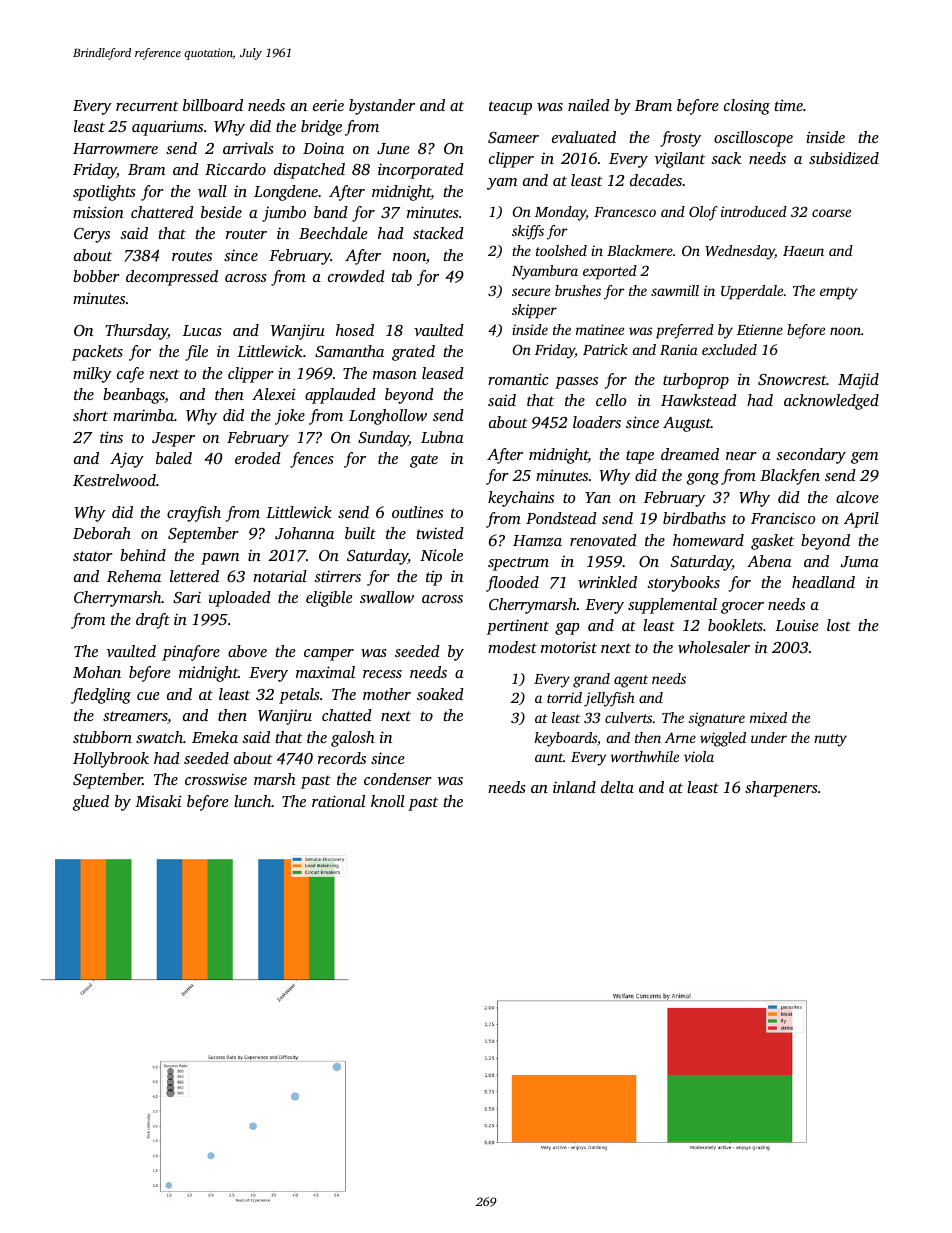  I want to click on gem, so click(864, 458).
